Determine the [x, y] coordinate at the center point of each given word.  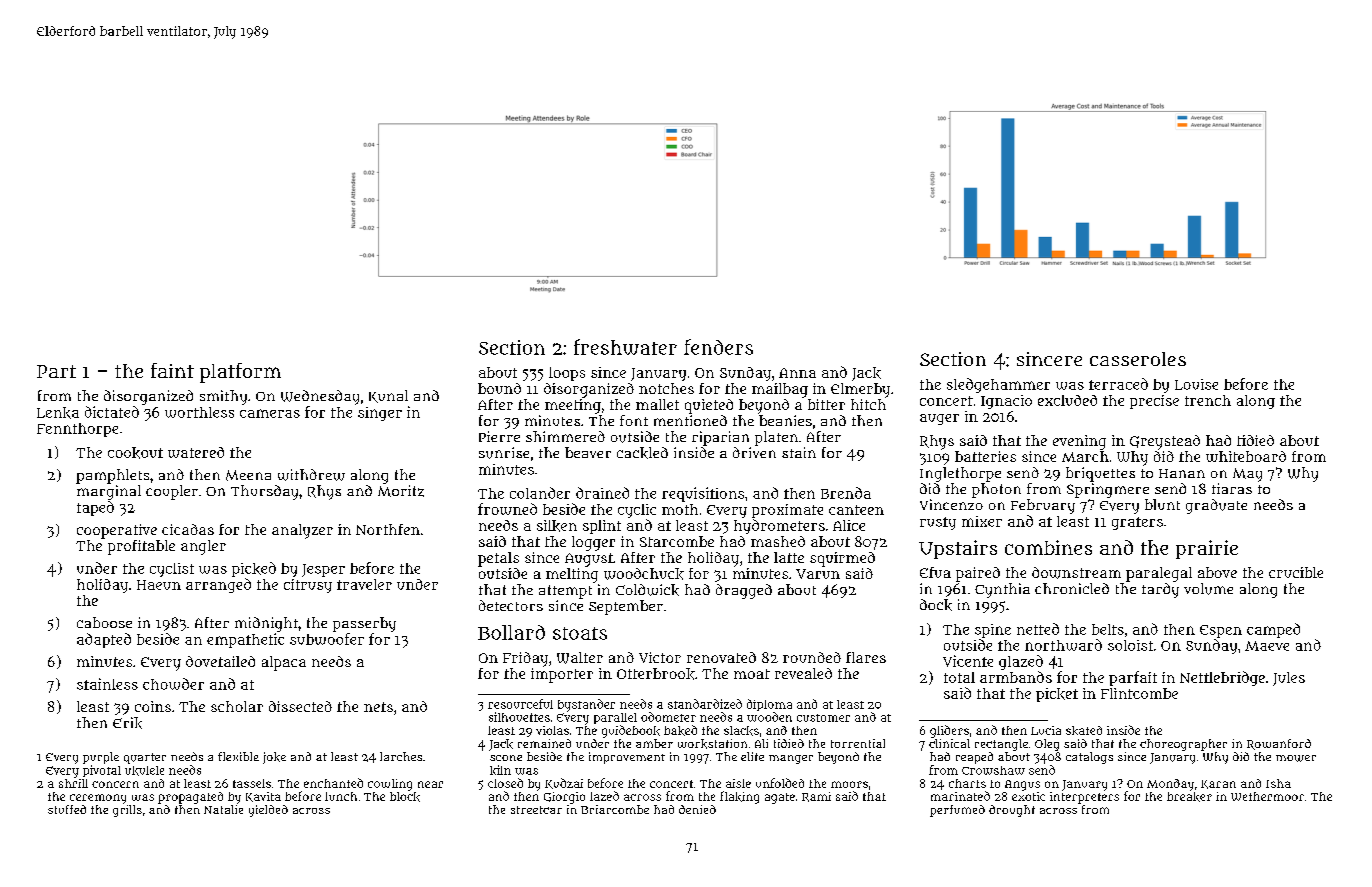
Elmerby [860, 390]
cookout [135, 453]
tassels [252, 783]
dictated [112, 412]
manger [791, 759]
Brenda [846, 493]
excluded [1067, 400]
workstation [712, 744]
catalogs [1089, 758]
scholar [237, 706]
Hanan [1182, 473]
